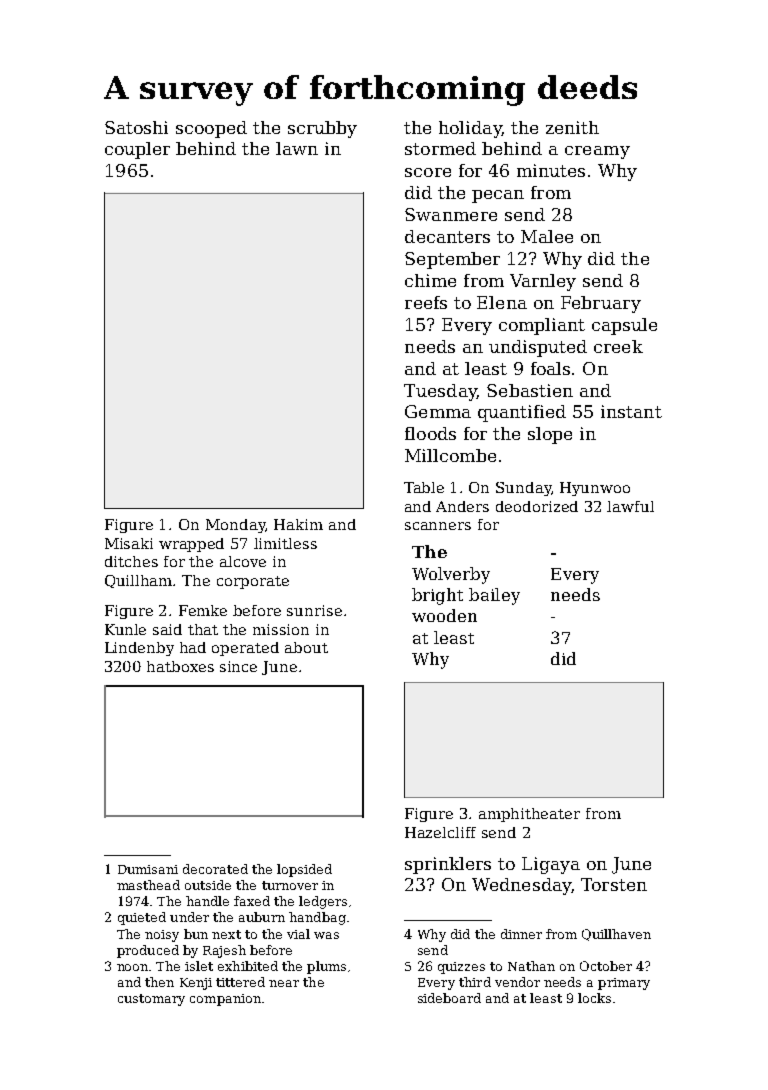 This screenshot has height=1090, width=768. What do you see at coordinates (151, 1000) in the screenshot?
I see `customary` at bounding box center [151, 1000].
